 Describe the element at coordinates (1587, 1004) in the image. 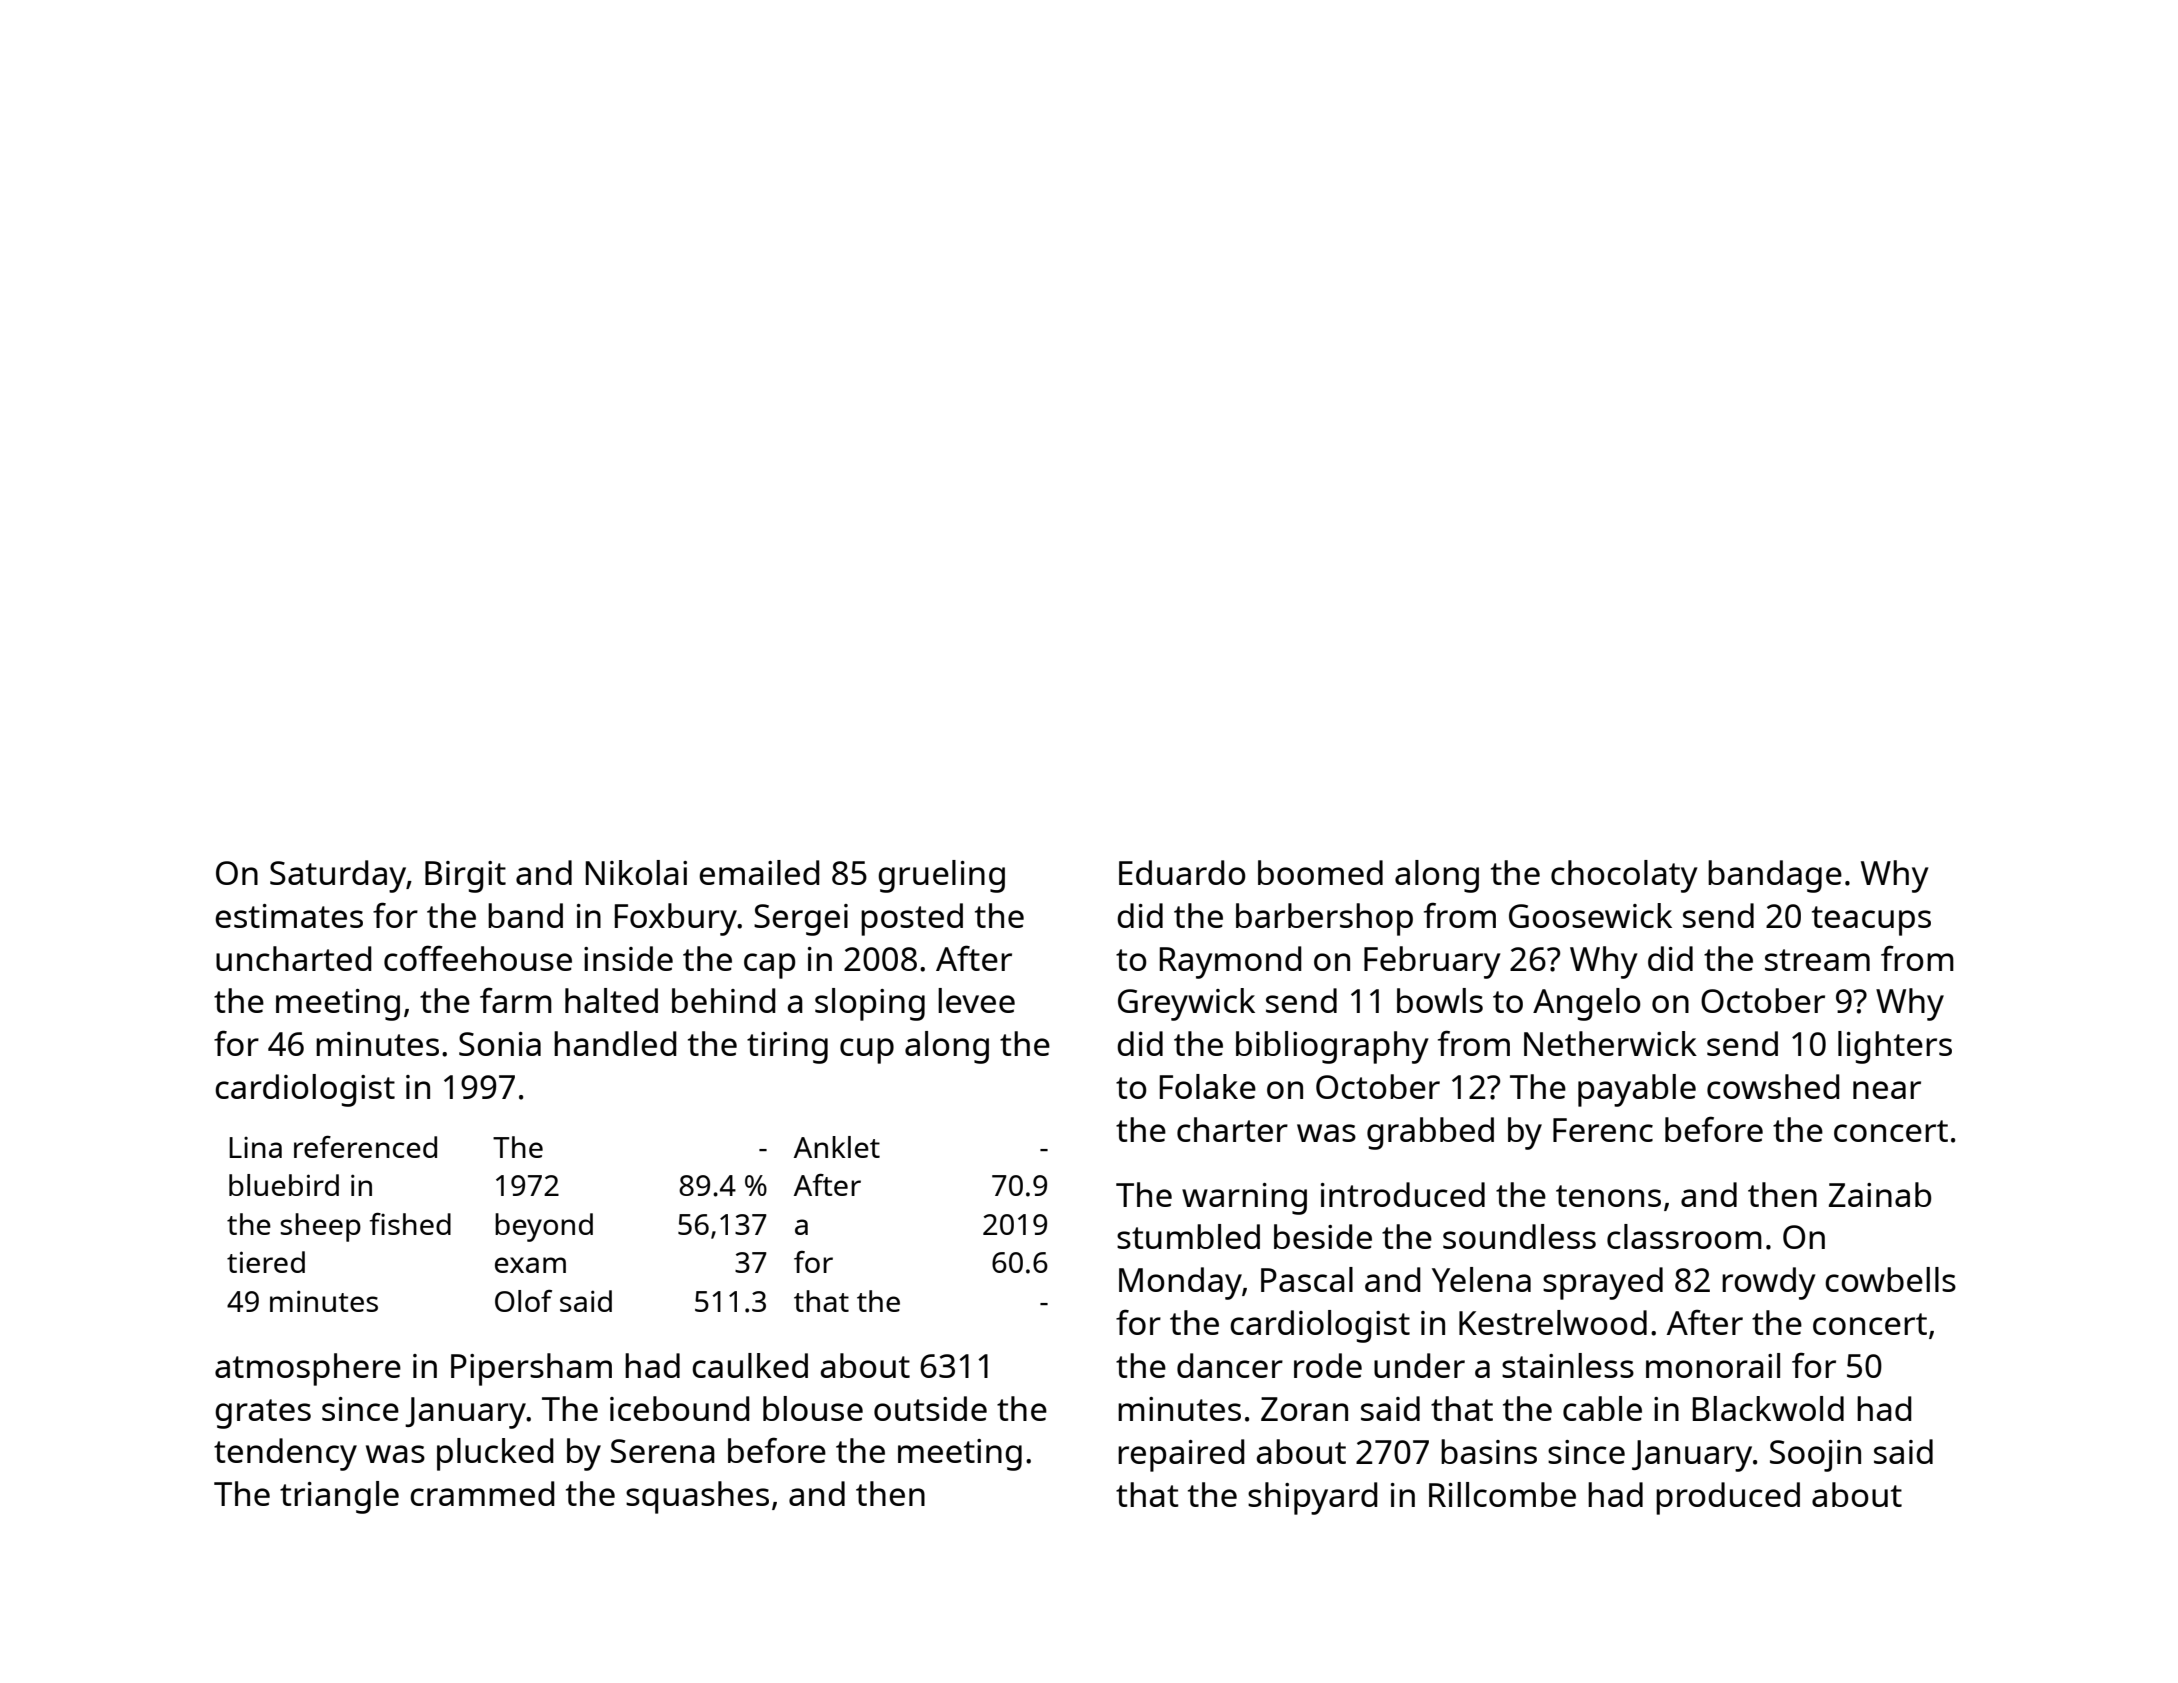

I see `Angelo` at that location.
